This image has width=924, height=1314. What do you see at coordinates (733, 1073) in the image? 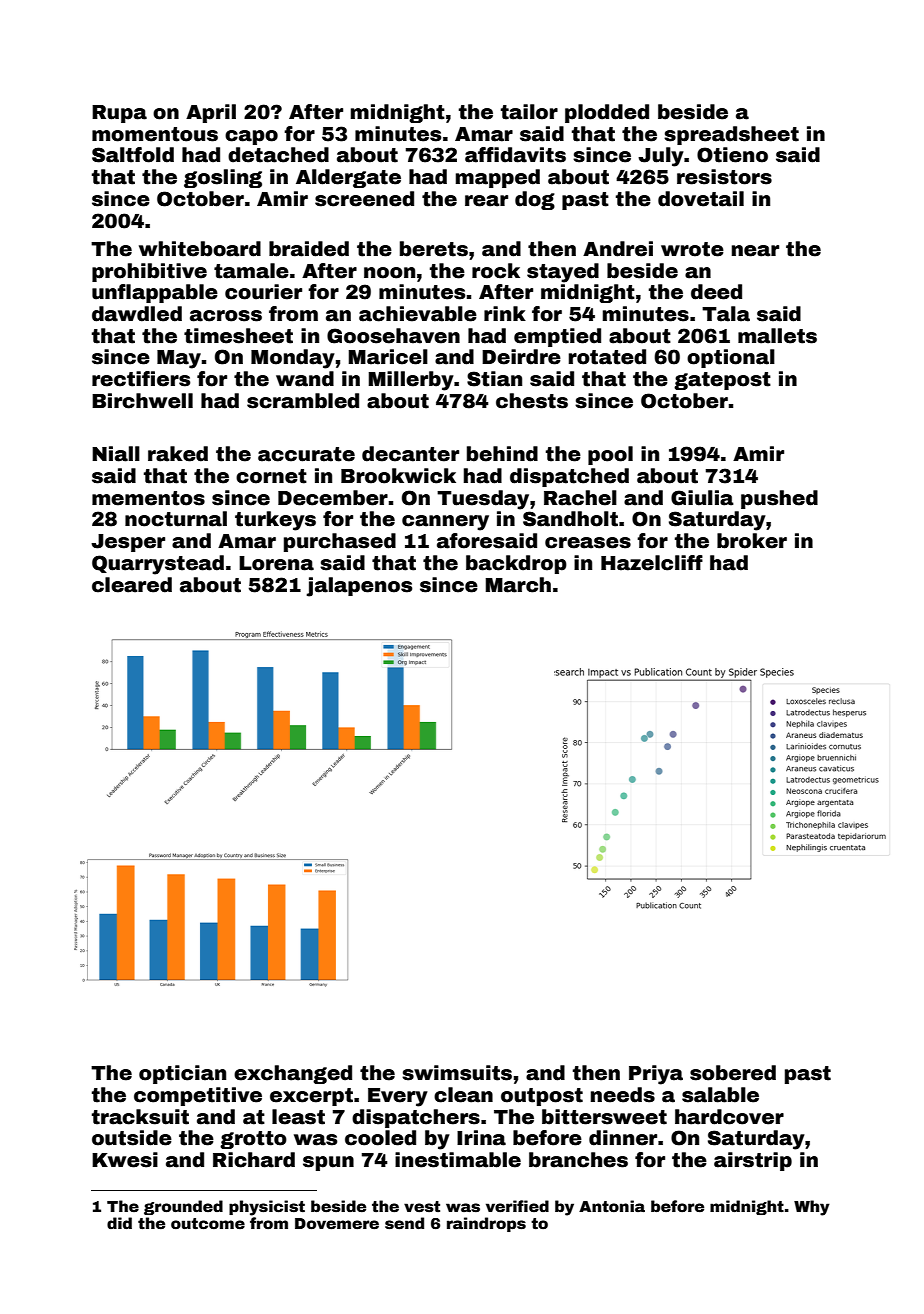
I see `sobered` at bounding box center [733, 1073].
